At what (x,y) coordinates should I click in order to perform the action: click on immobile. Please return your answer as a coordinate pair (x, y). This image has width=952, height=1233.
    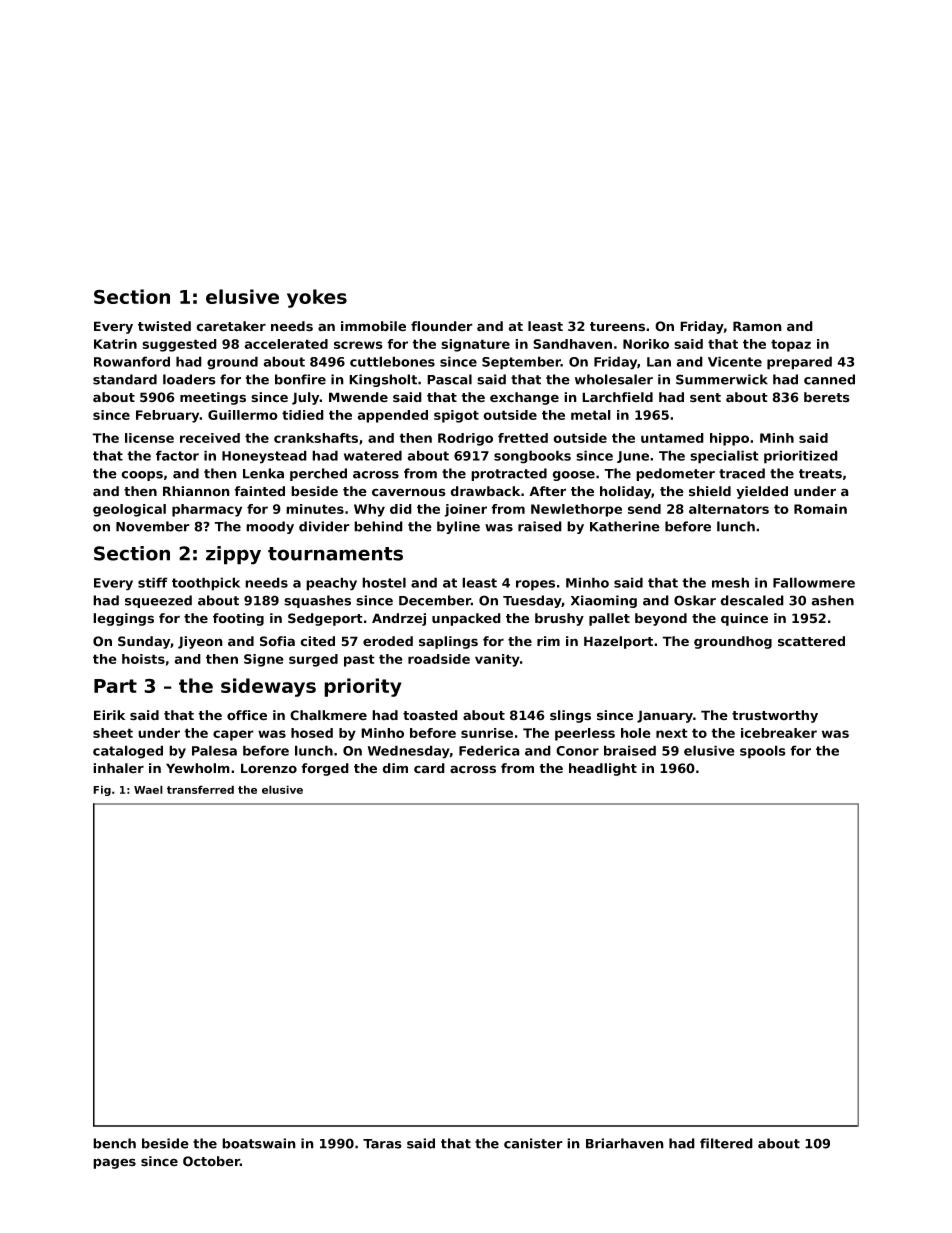
    Looking at the image, I should click on (373, 326).
